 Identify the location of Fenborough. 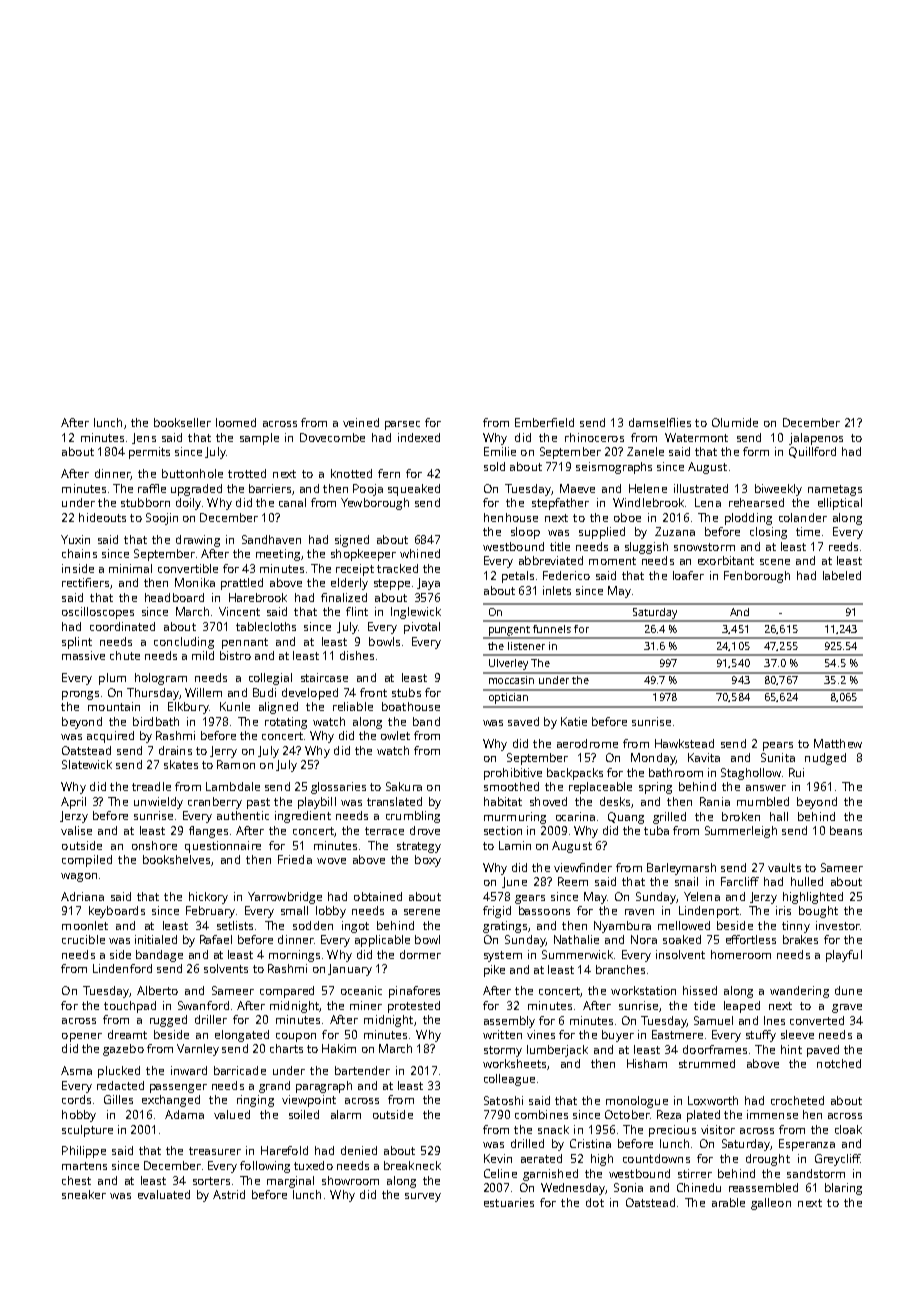
(757, 577).
